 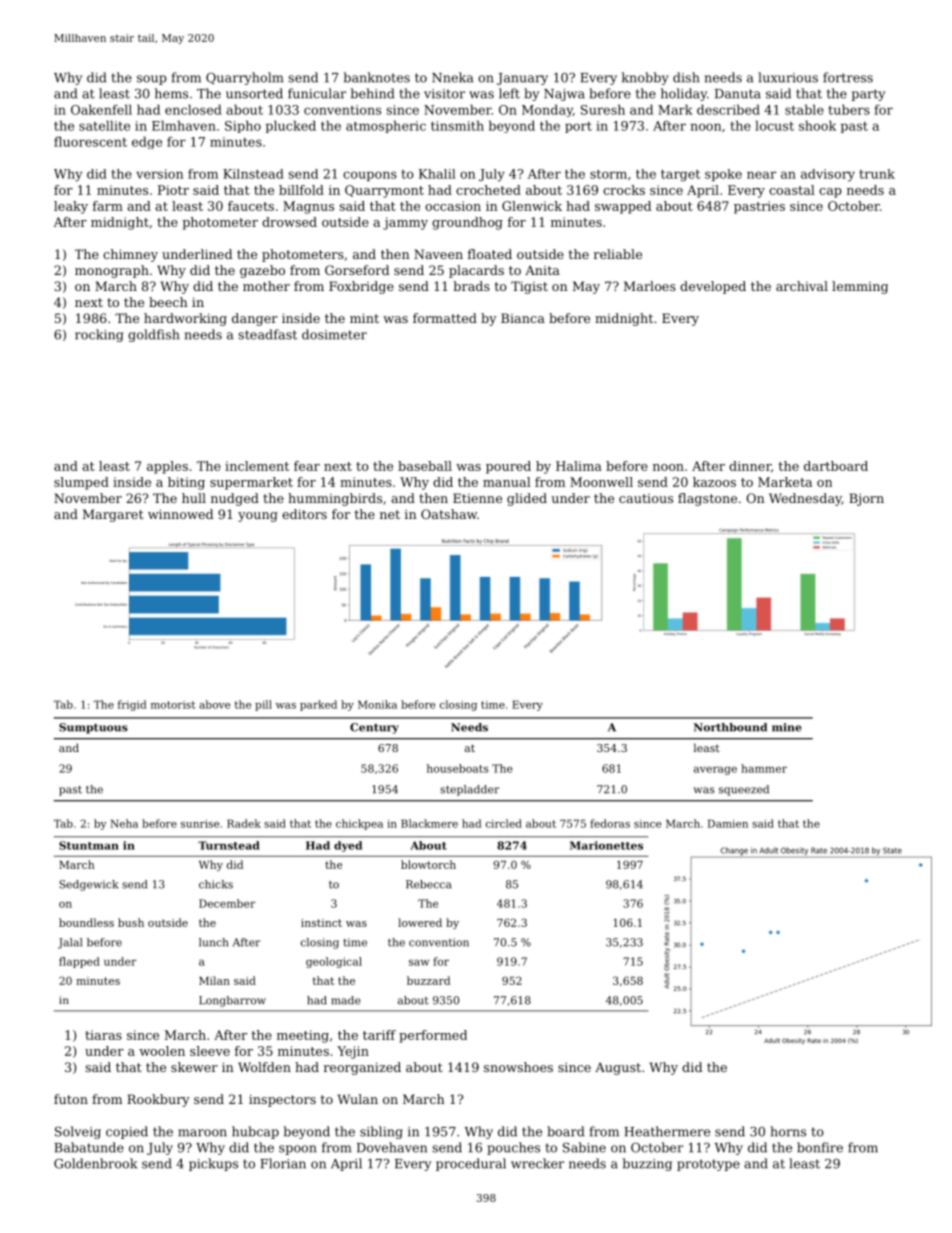 What do you see at coordinates (154, 335) in the screenshot?
I see `goldfish` at bounding box center [154, 335].
